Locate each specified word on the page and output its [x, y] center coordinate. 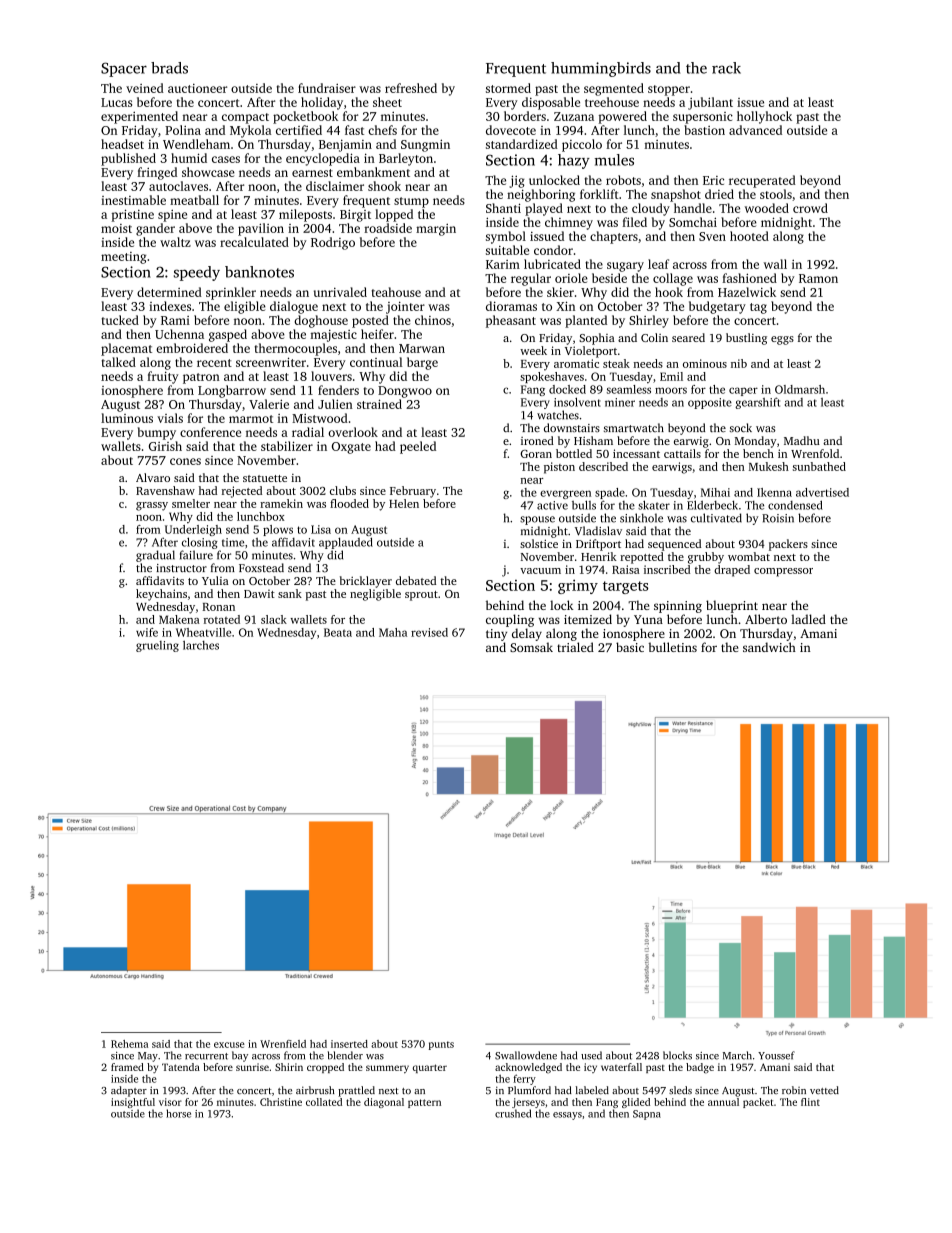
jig [517, 181]
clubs [343, 490]
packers [788, 545]
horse [178, 1113]
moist [116, 228]
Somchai [693, 222]
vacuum [540, 571]
